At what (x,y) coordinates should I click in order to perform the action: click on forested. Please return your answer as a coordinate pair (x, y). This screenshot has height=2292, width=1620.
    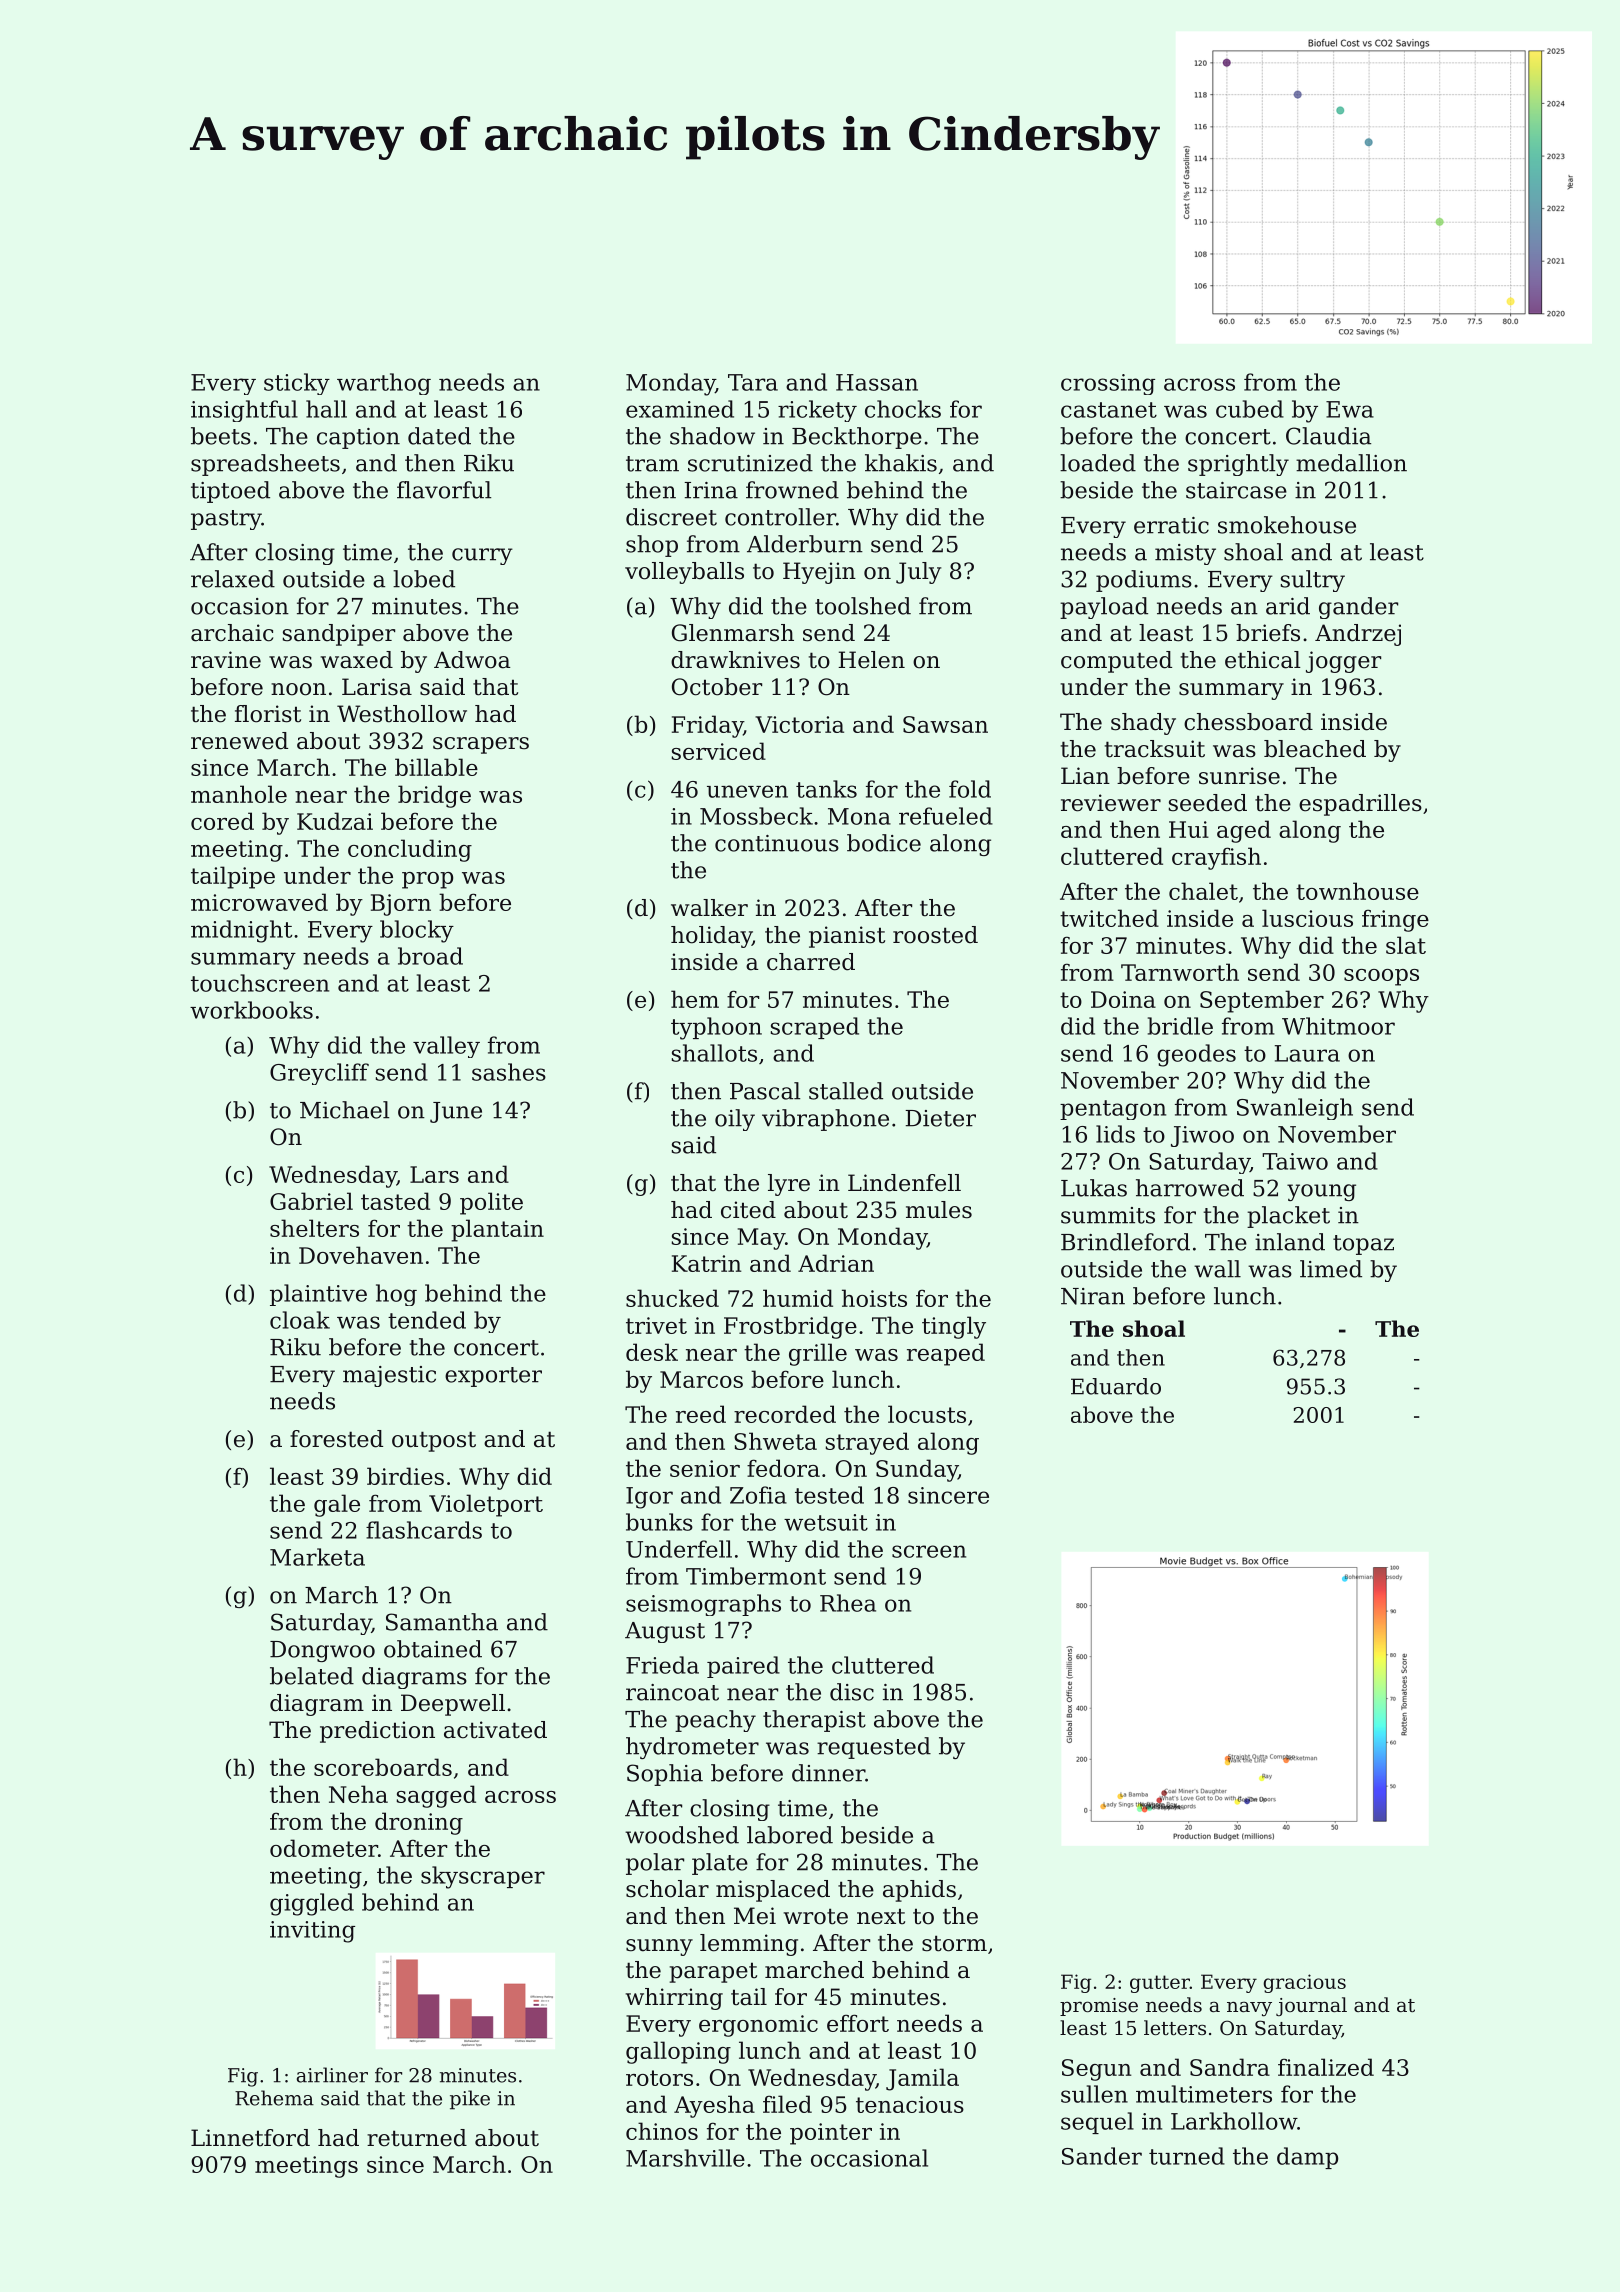
    Looking at the image, I should click on (336, 1439).
